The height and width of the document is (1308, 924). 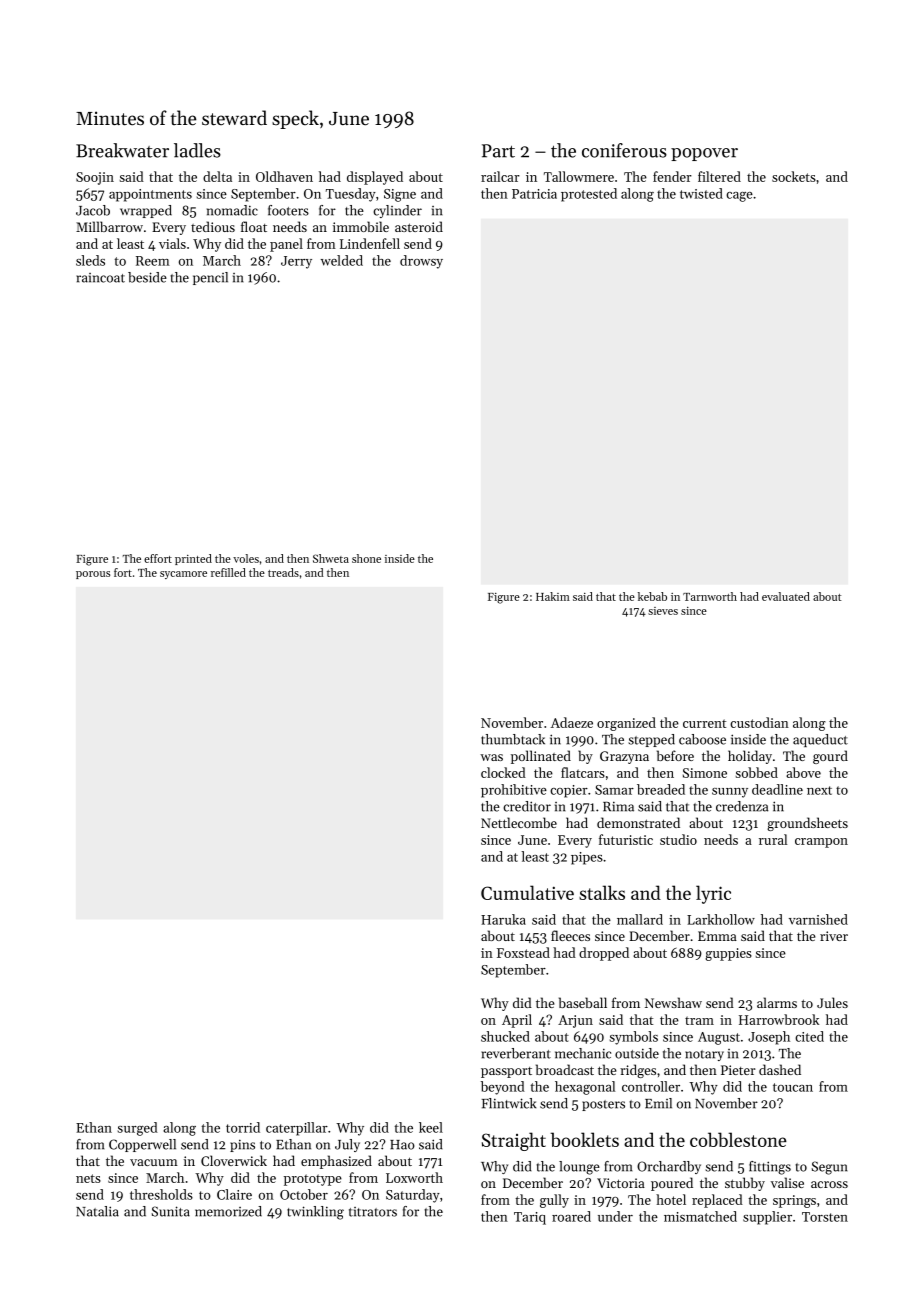 I want to click on caterpillar, so click(x=297, y=1129).
